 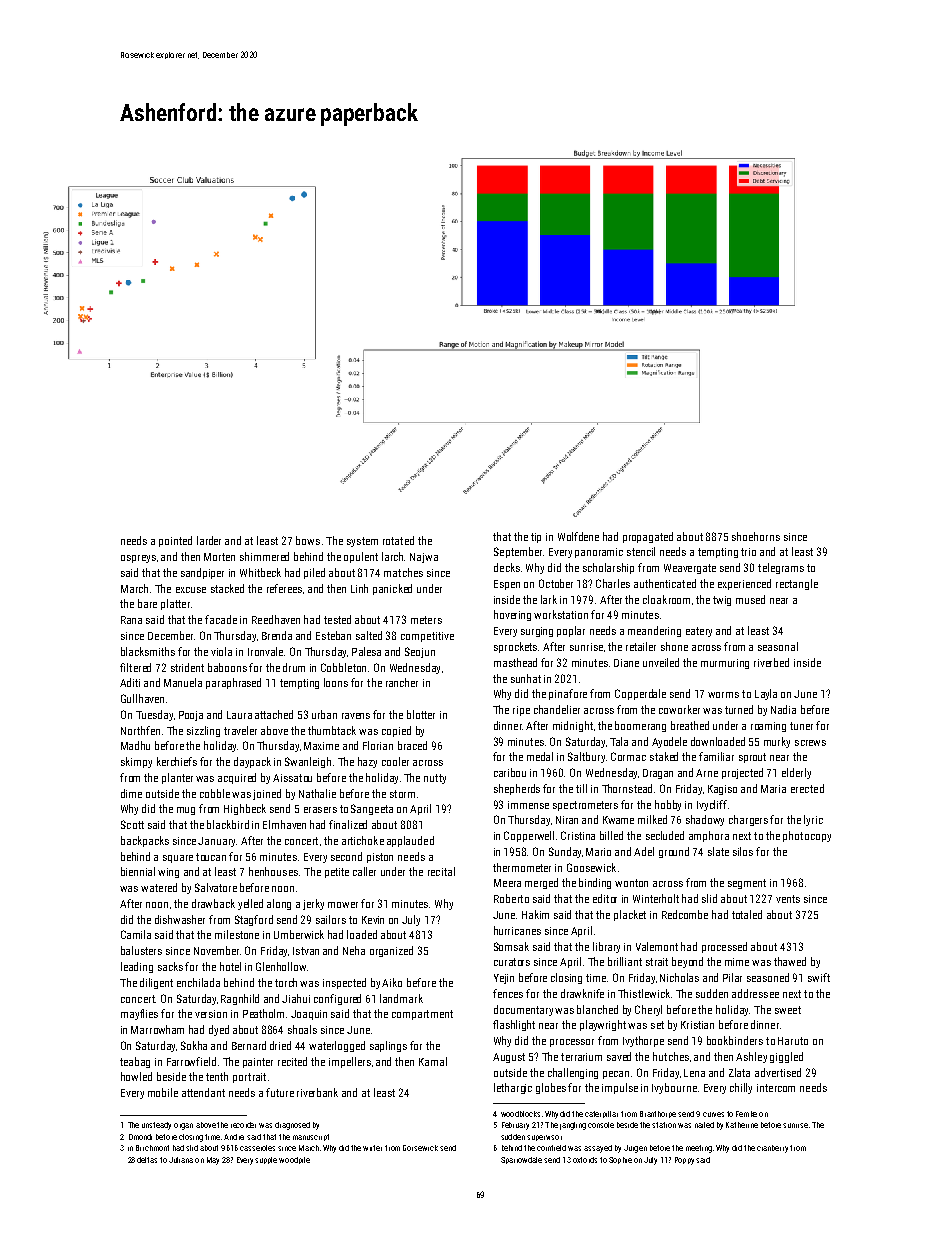 What do you see at coordinates (211, 857) in the image?
I see `toucan` at bounding box center [211, 857].
